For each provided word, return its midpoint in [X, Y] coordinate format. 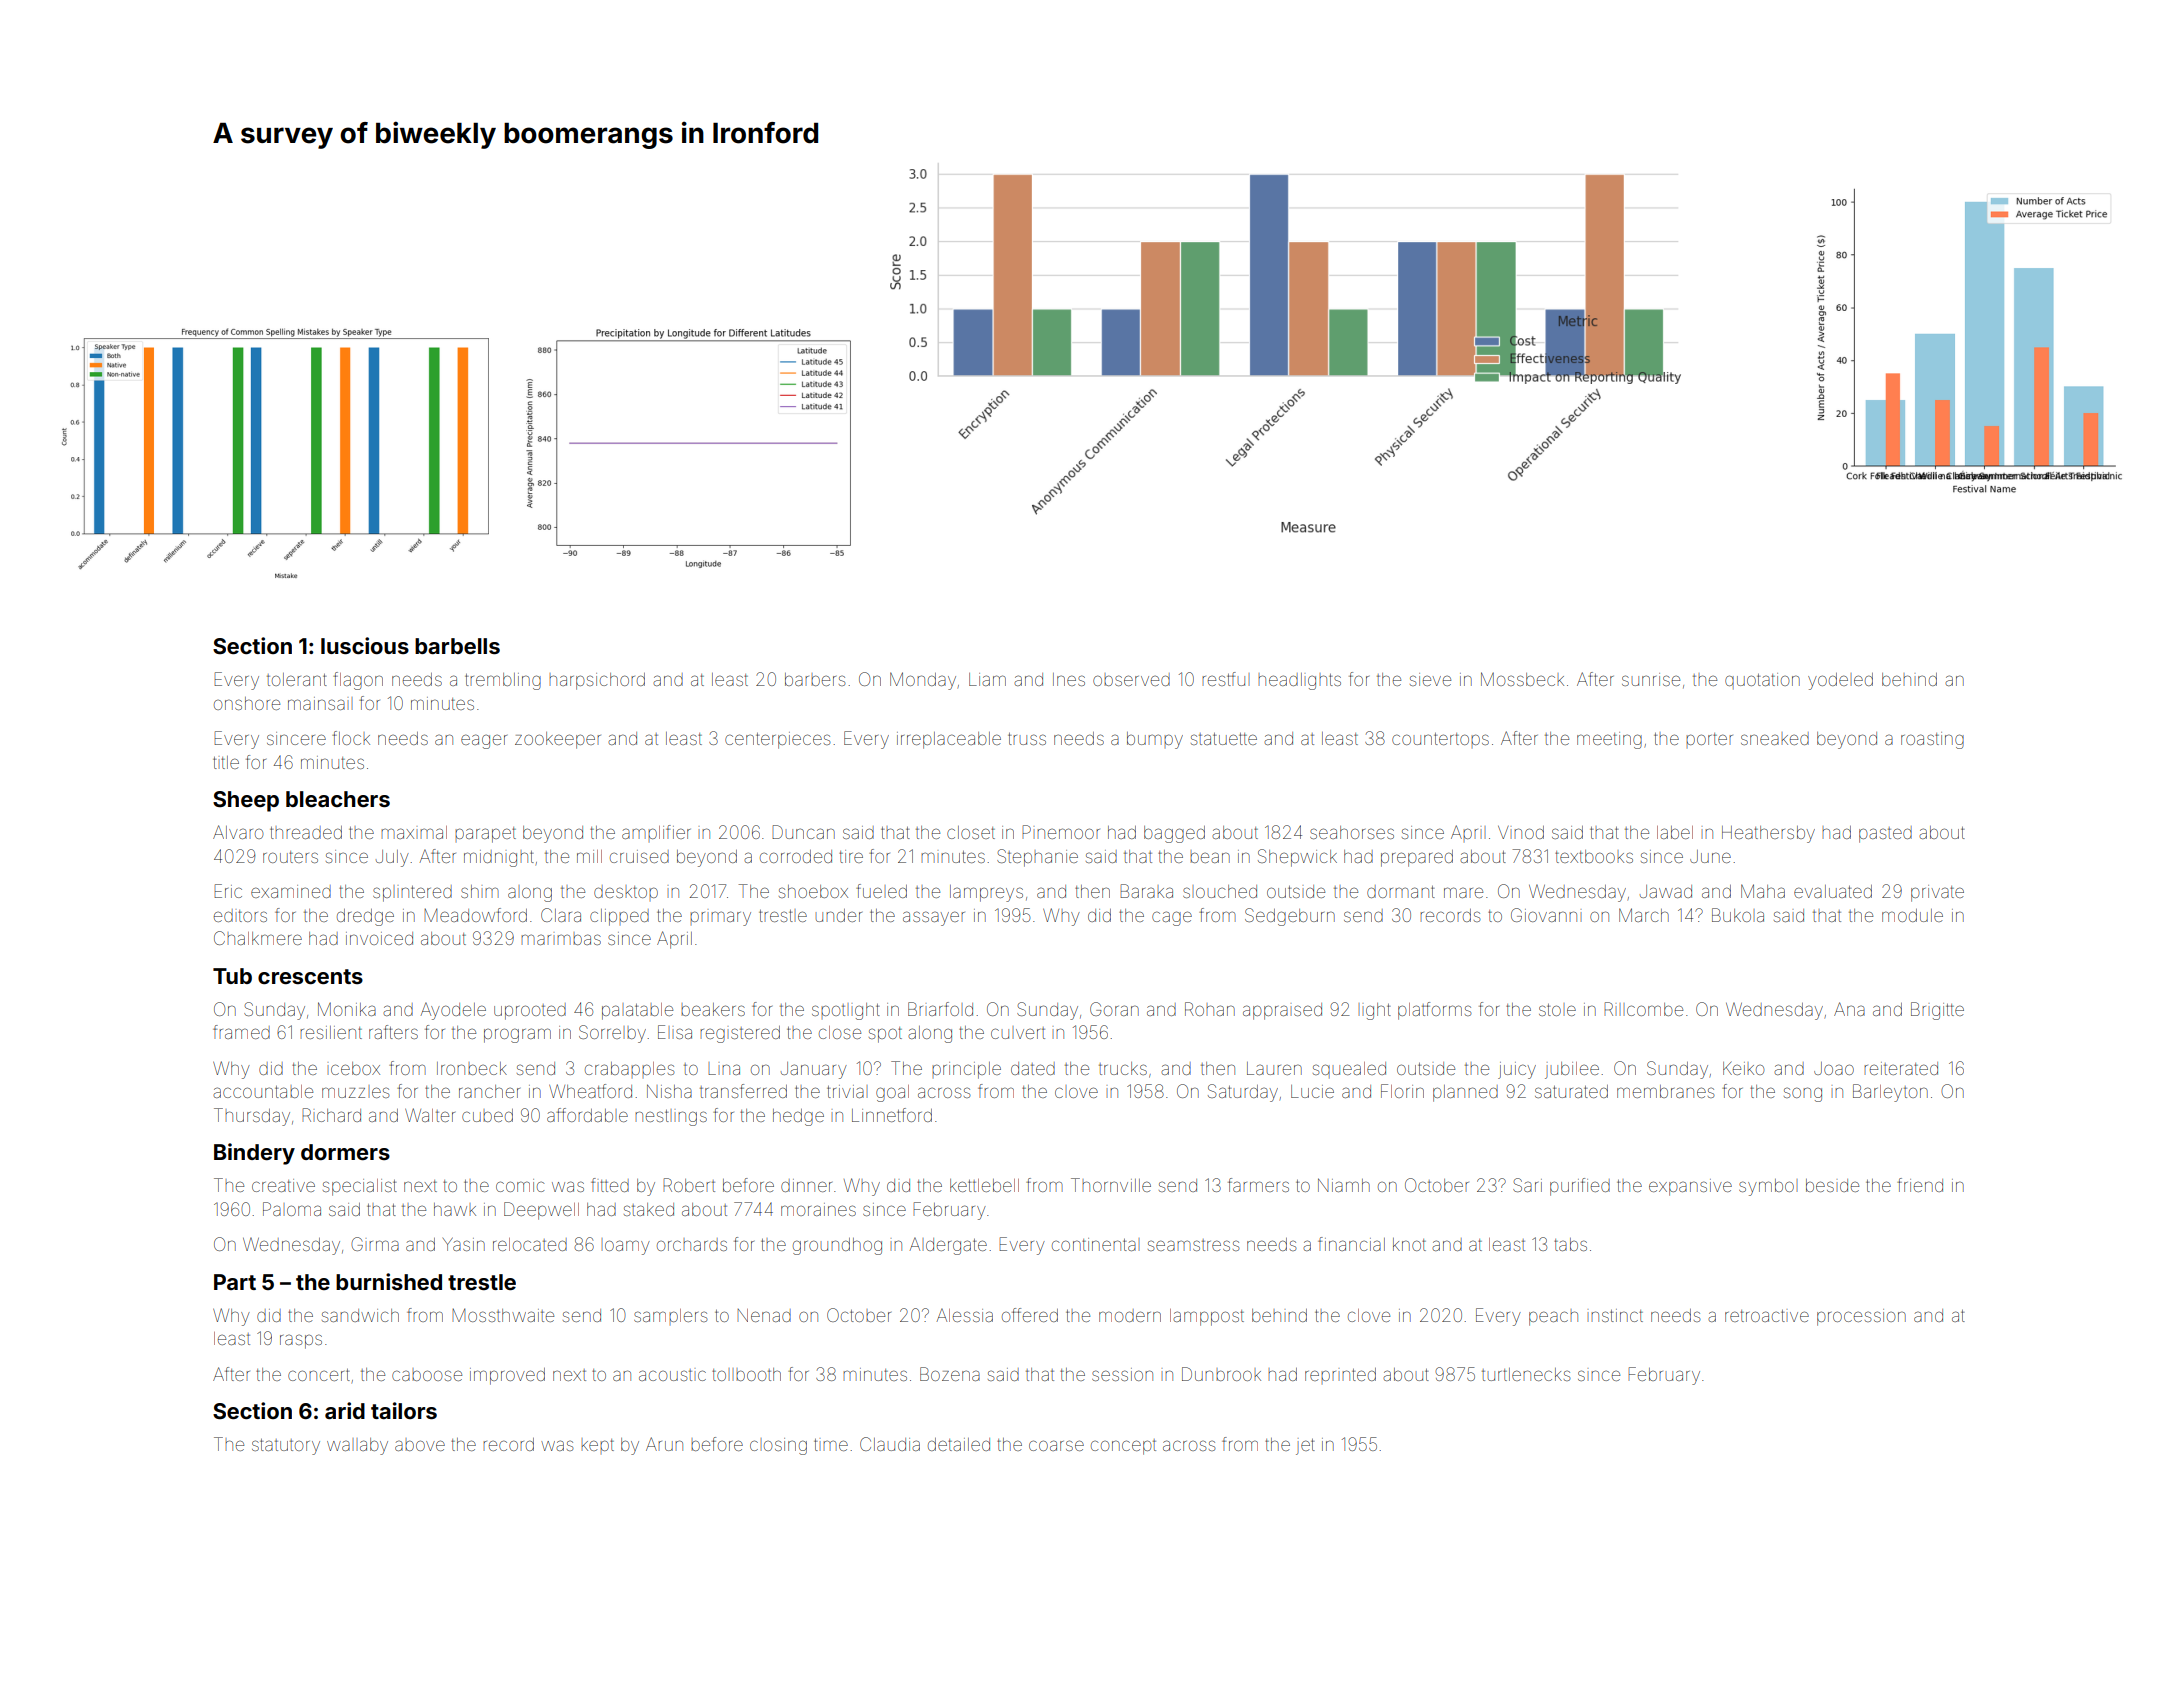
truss [1027, 739]
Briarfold [940, 1009]
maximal [414, 832]
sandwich [360, 1315]
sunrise [1651, 679]
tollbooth [746, 1374]
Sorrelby [612, 1034]
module [1912, 915]
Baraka [1146, 891]
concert [319, 1375]
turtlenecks [1526, 1374]
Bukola [1738, 915]
